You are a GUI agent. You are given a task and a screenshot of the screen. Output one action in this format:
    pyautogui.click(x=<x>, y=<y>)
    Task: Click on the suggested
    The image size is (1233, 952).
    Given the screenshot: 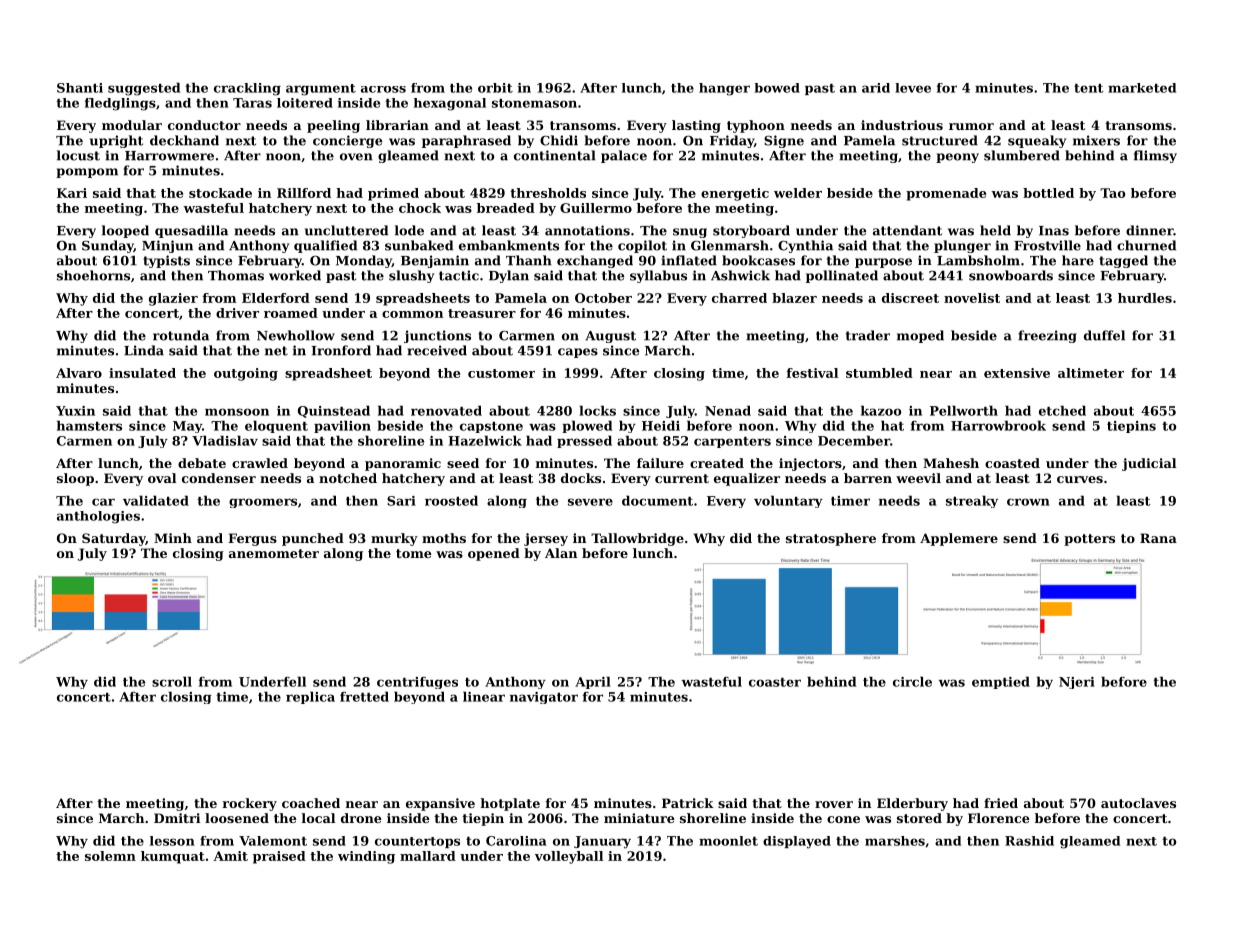 What is the action you would take?
    pyautogui.click(x=144, y=89)
